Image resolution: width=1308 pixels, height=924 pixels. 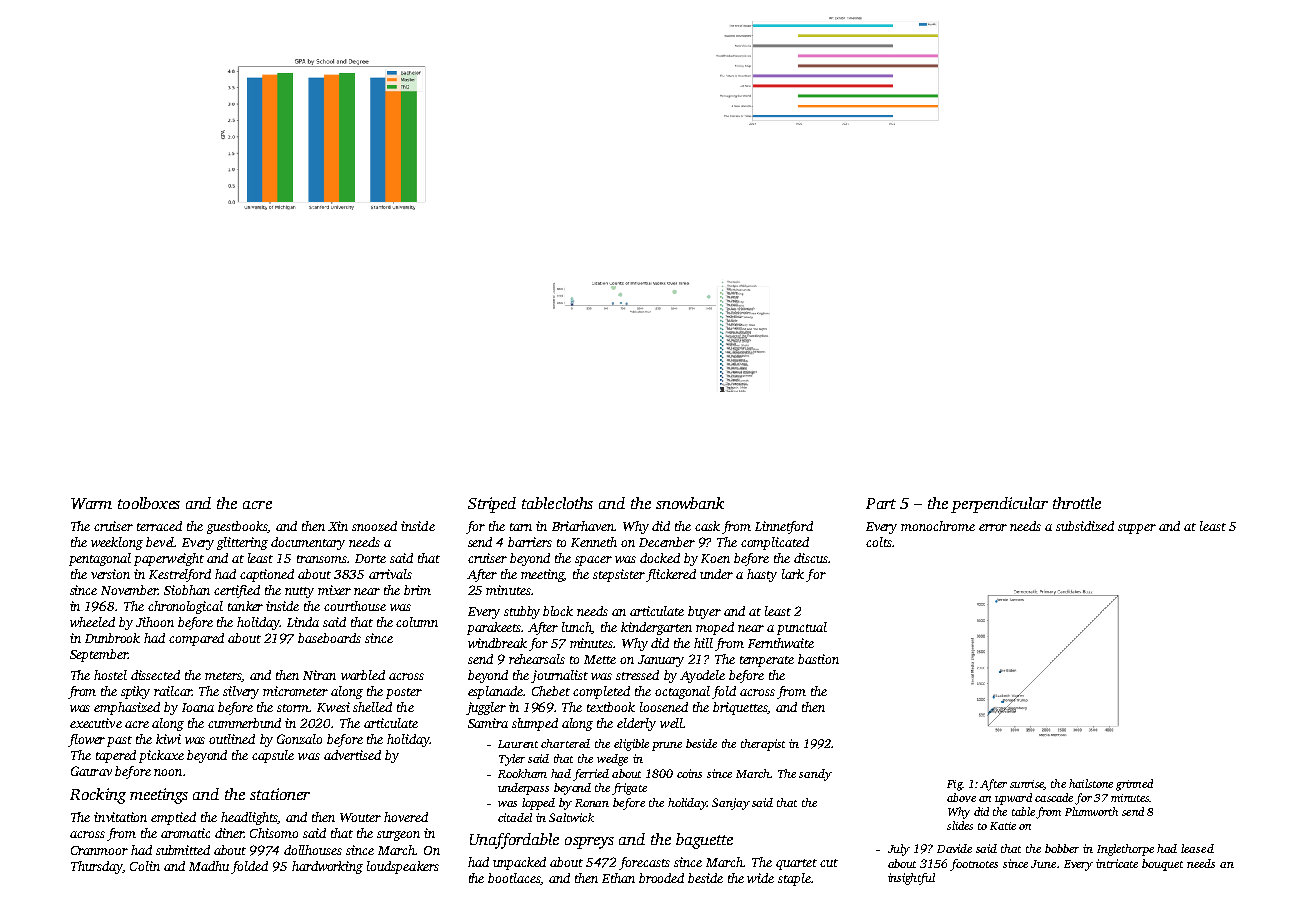 What do you see at coordinates (802, 628) in the document?
I see `punctual` at bounding box center [802, 628].
